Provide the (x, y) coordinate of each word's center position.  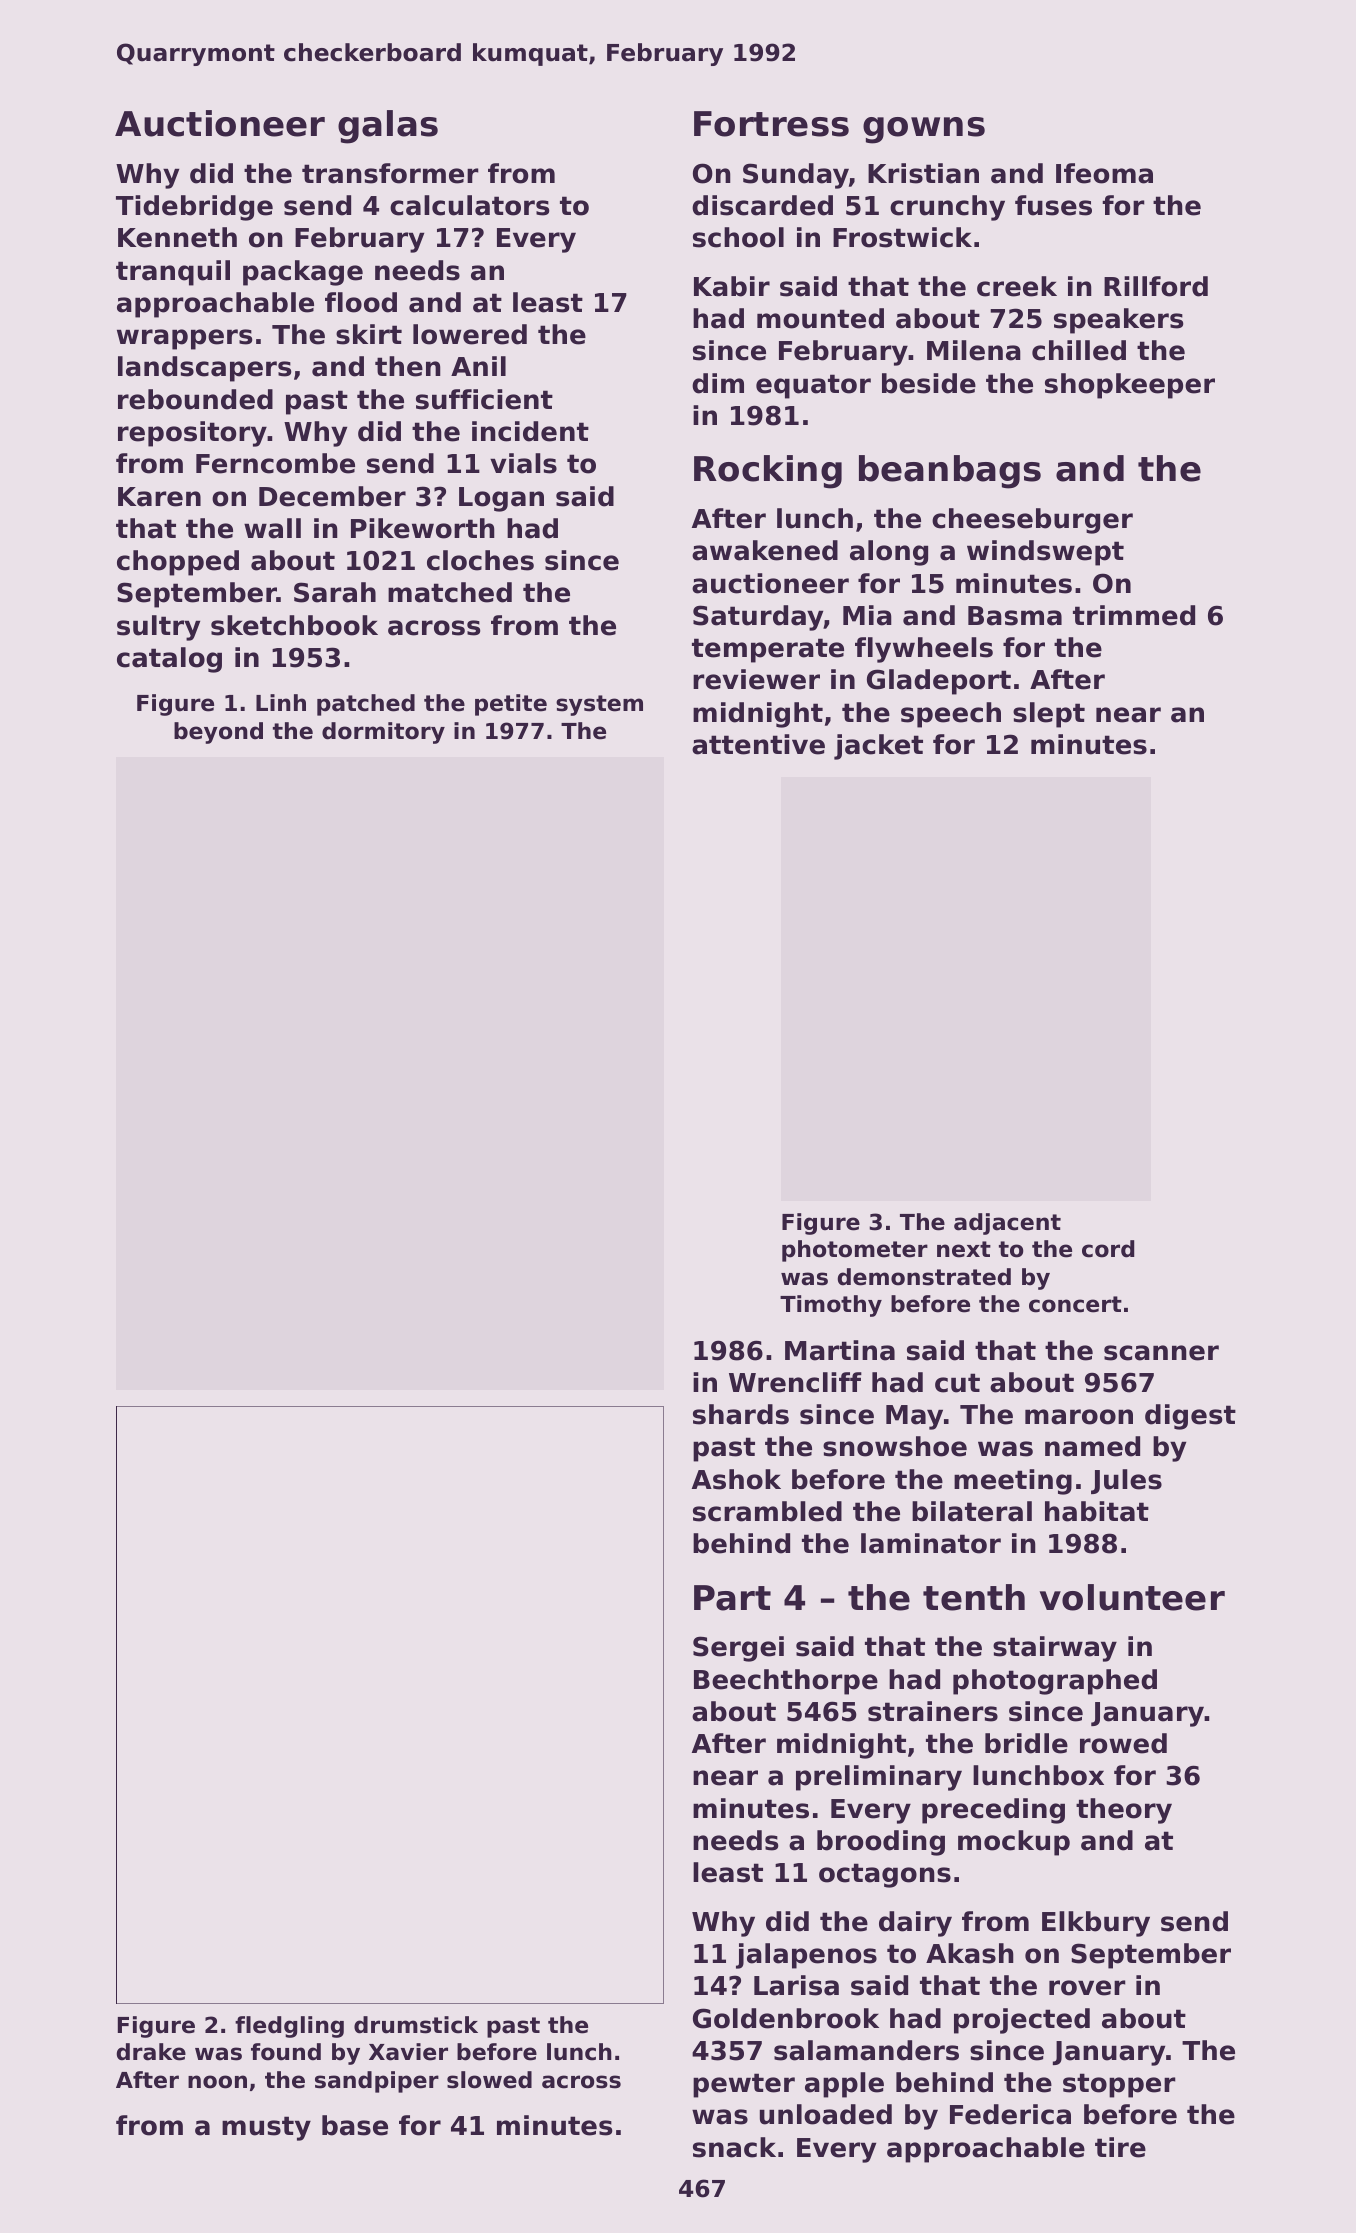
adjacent (1007, 1224)
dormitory (383, 733)
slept (1049, 715)
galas (388, 127)
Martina (840, 1350)
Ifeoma (1104, 173)
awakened (765, 550)
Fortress (771, 124)
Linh (281, 702)
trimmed (1134, 615)
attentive (758, 744)
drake (151, 2052)
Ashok (736, 1479)
